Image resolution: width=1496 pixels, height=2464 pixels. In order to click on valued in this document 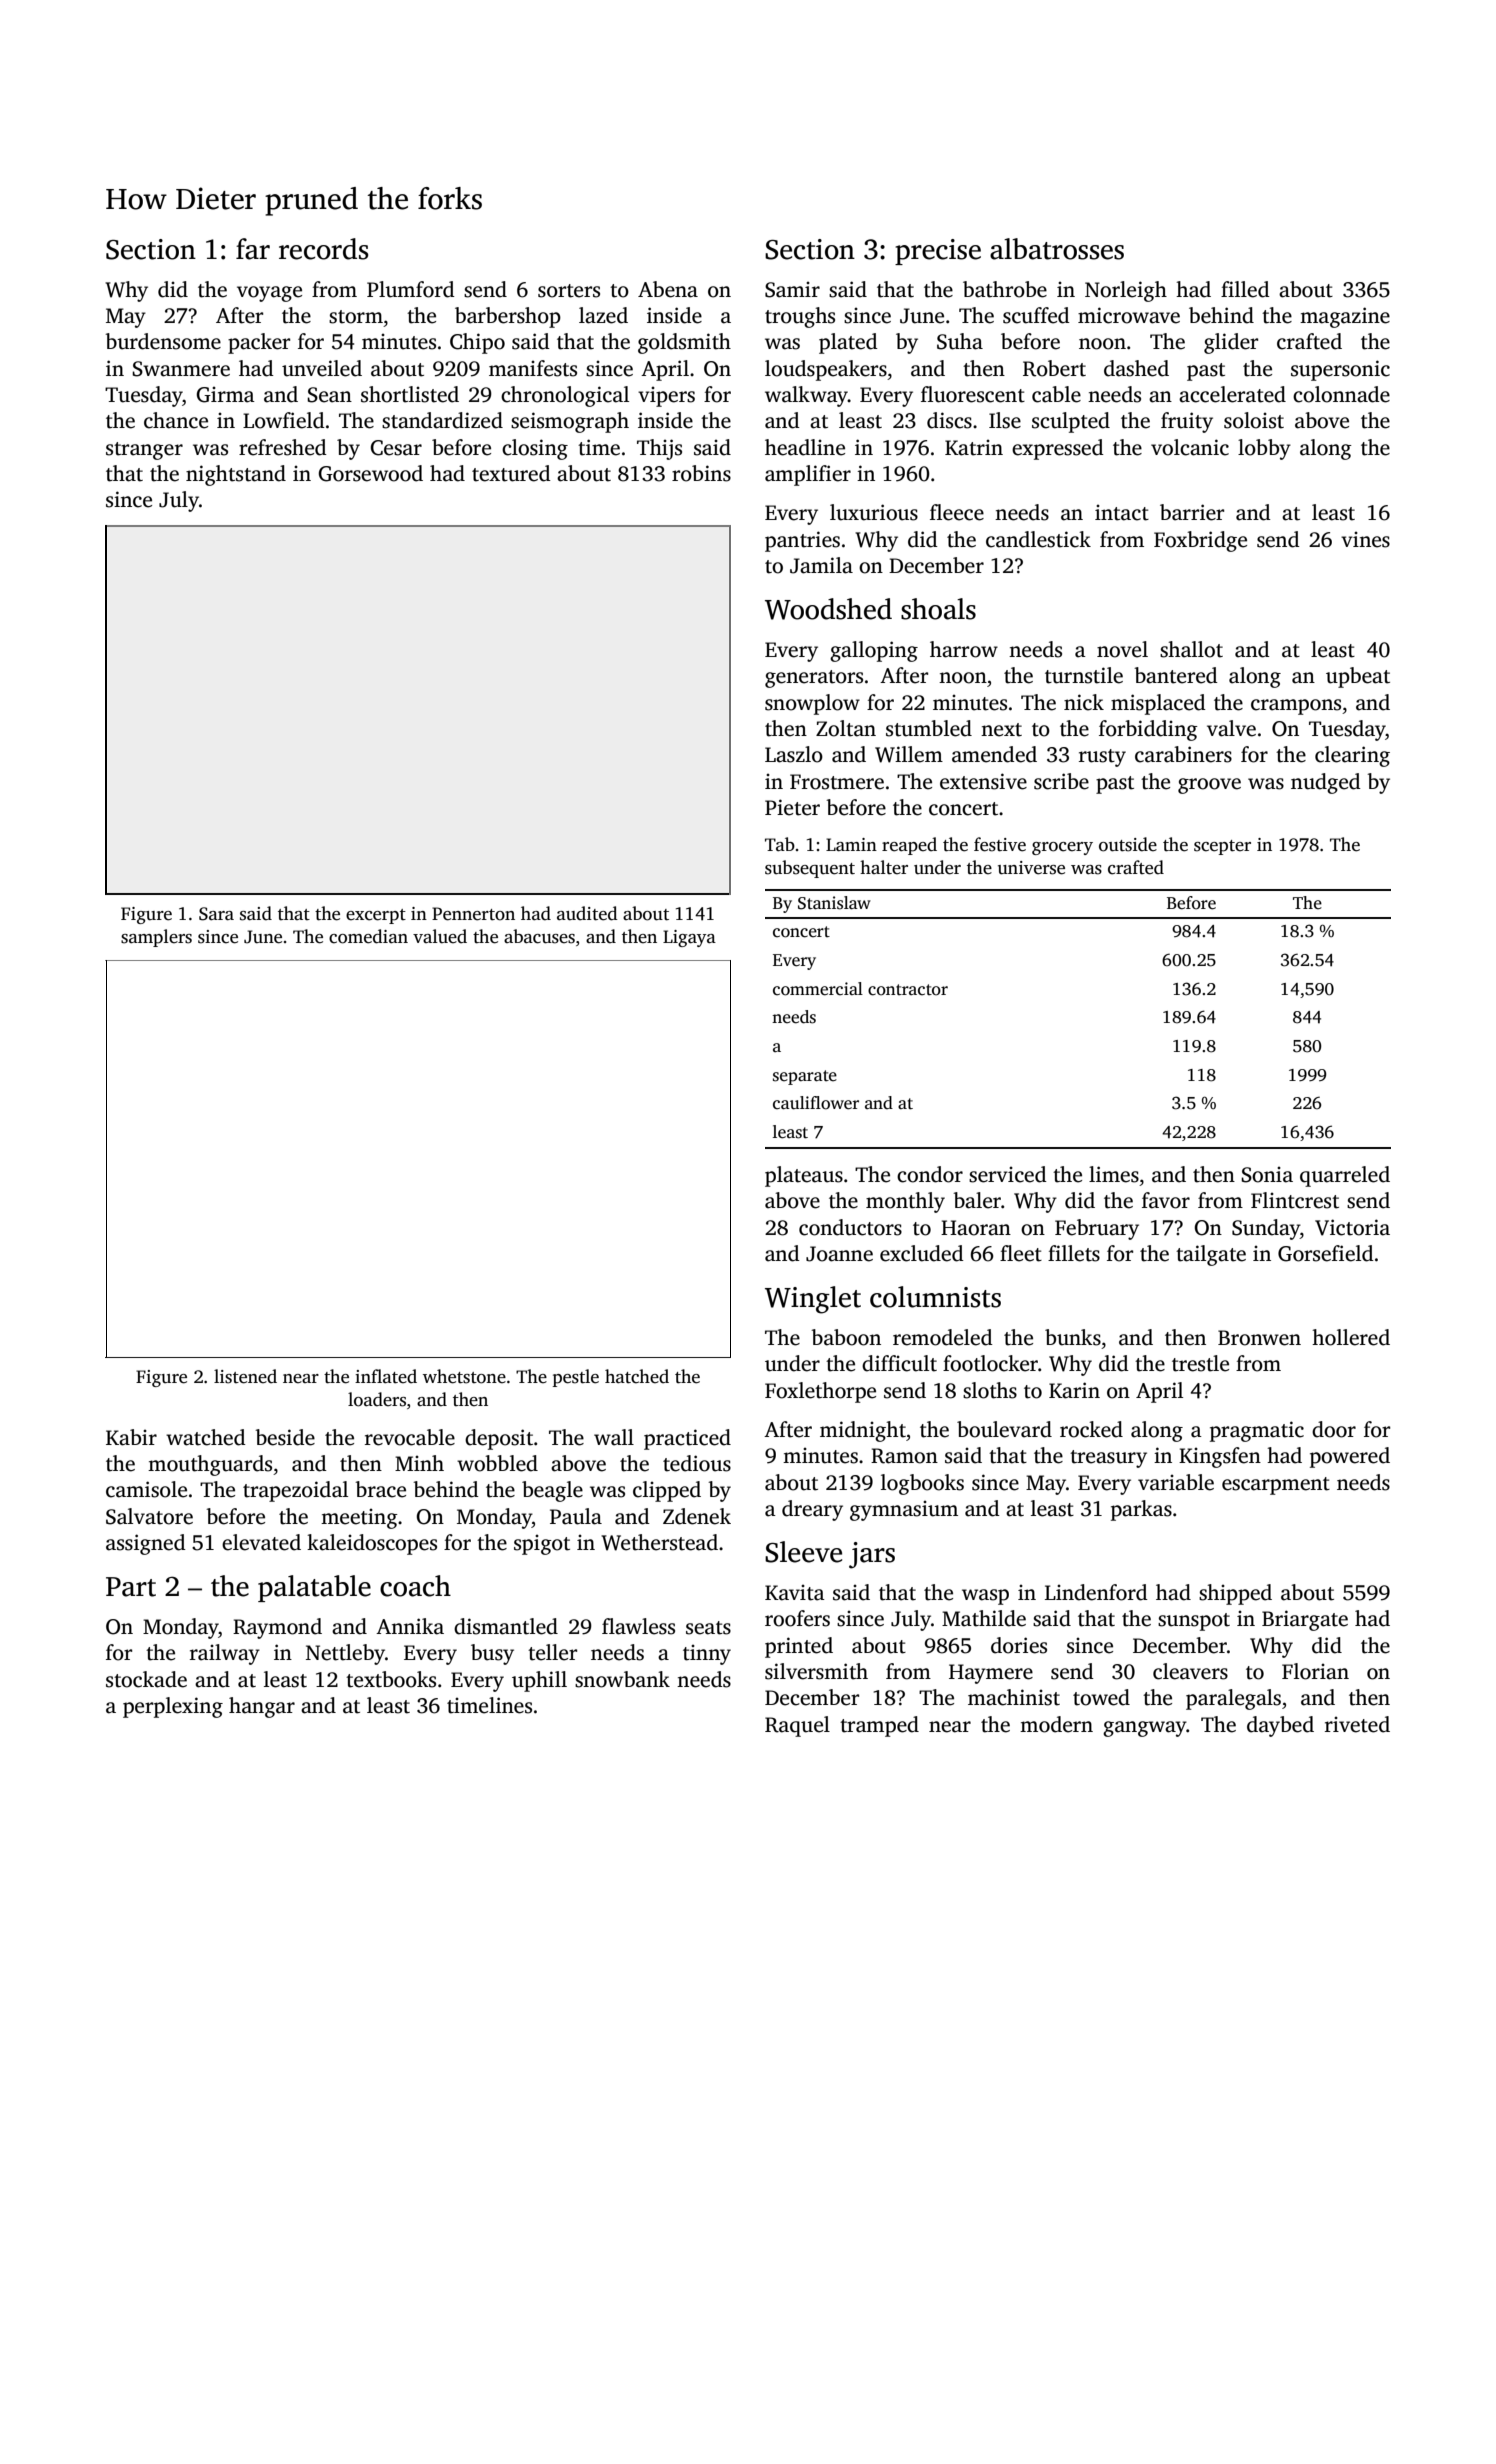, I will do `click(440, 936)`.
